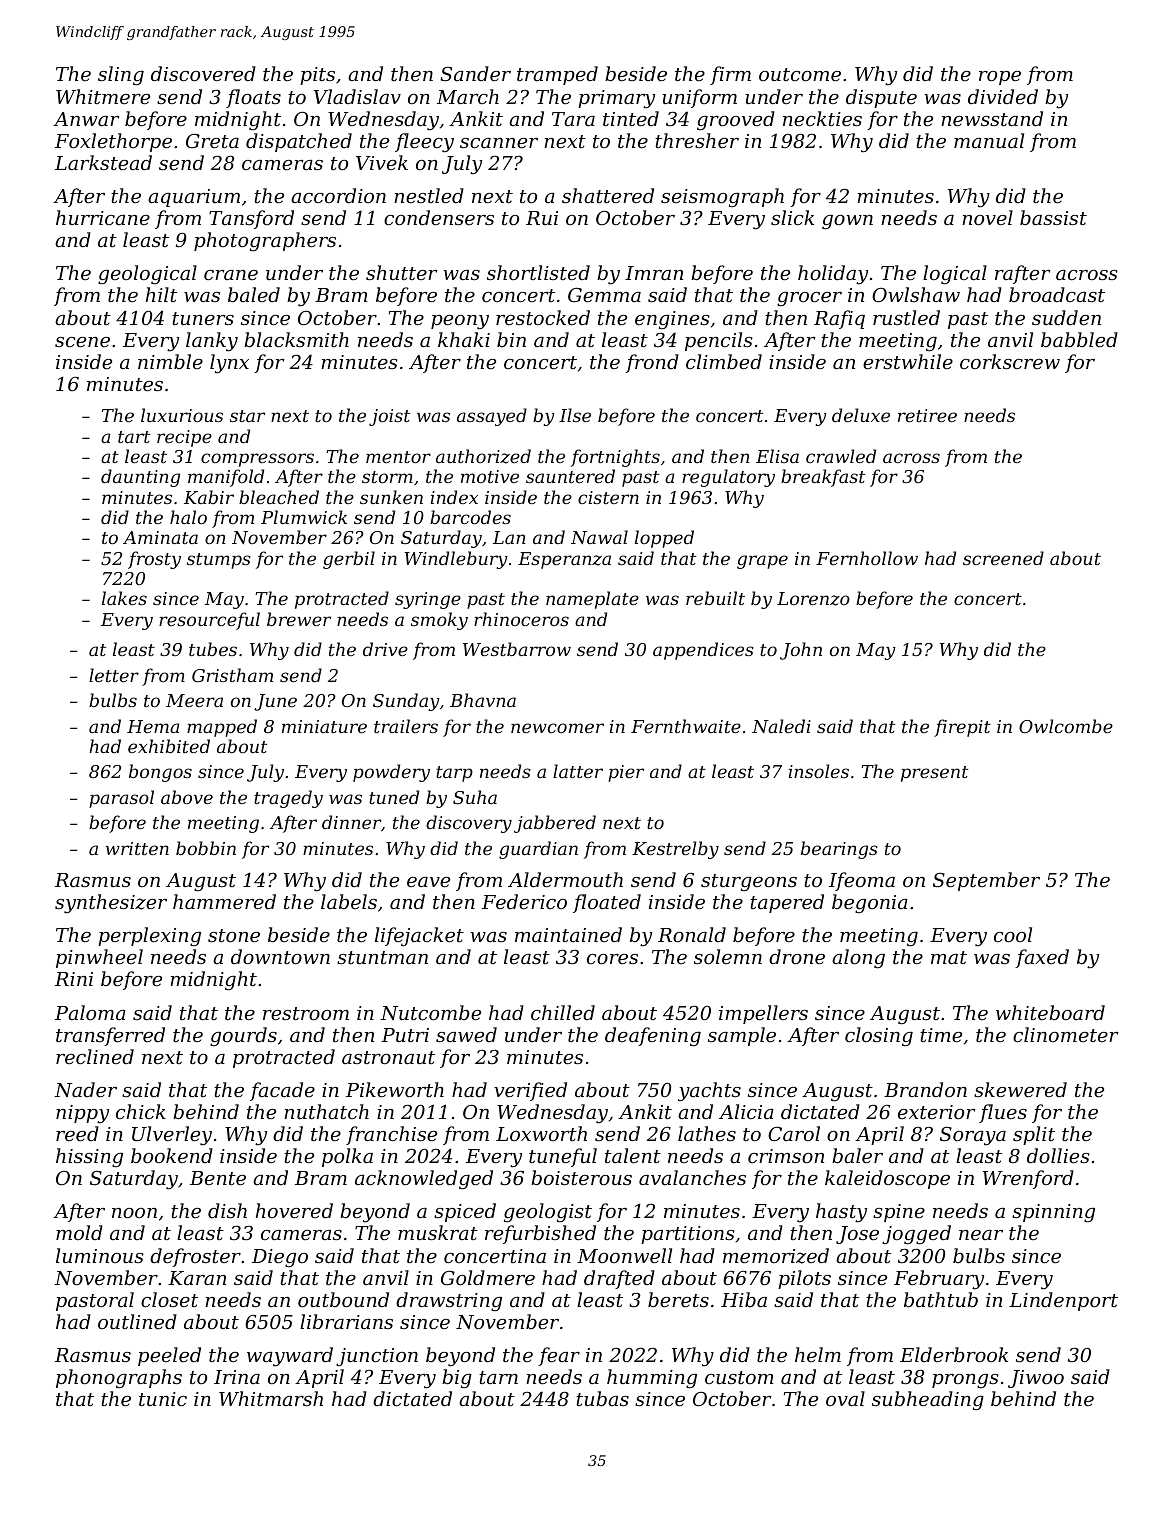  I want to click on outbound, so click(343, 1299).
